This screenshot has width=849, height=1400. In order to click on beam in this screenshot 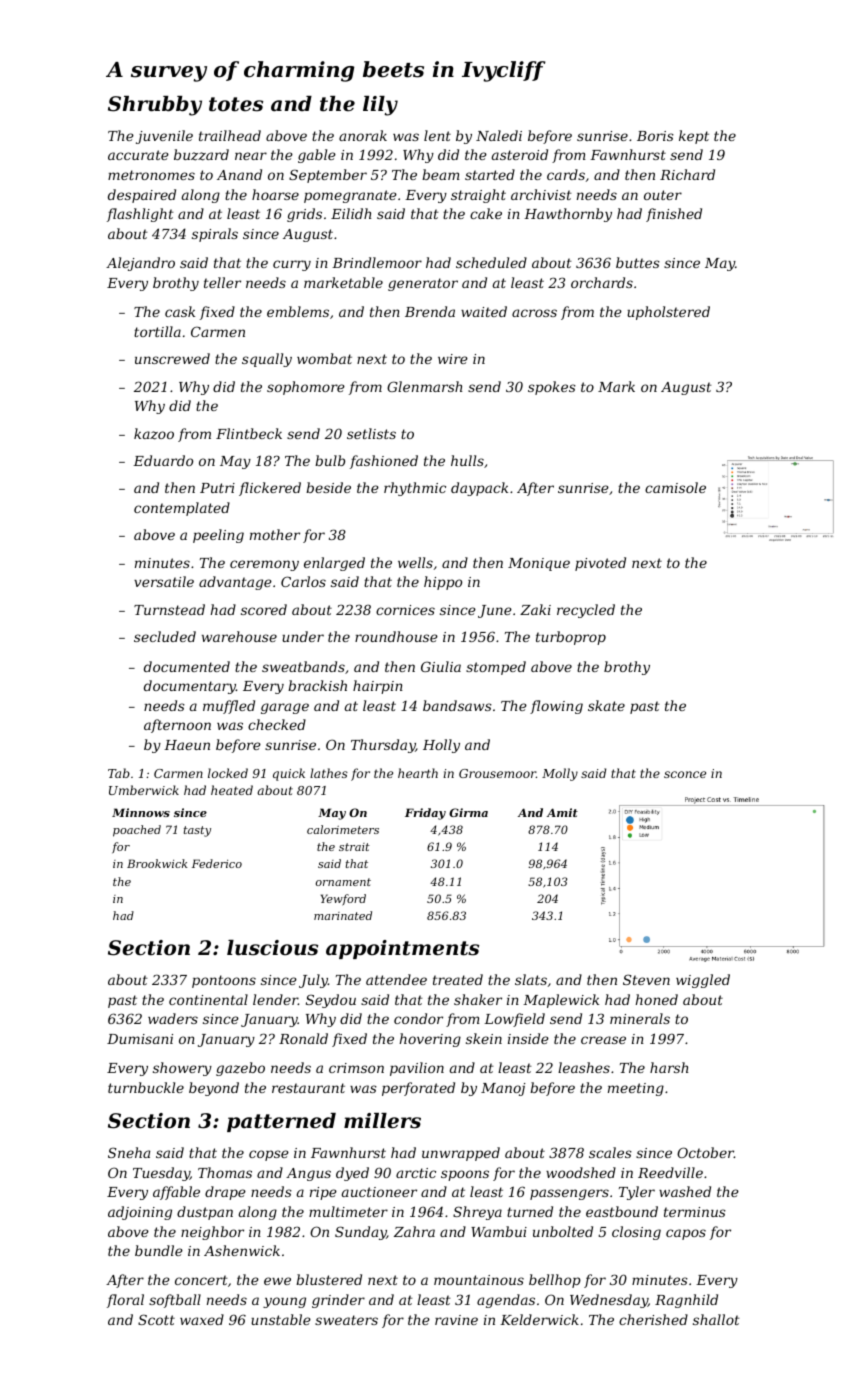, I will do `click(441, 174)`.
